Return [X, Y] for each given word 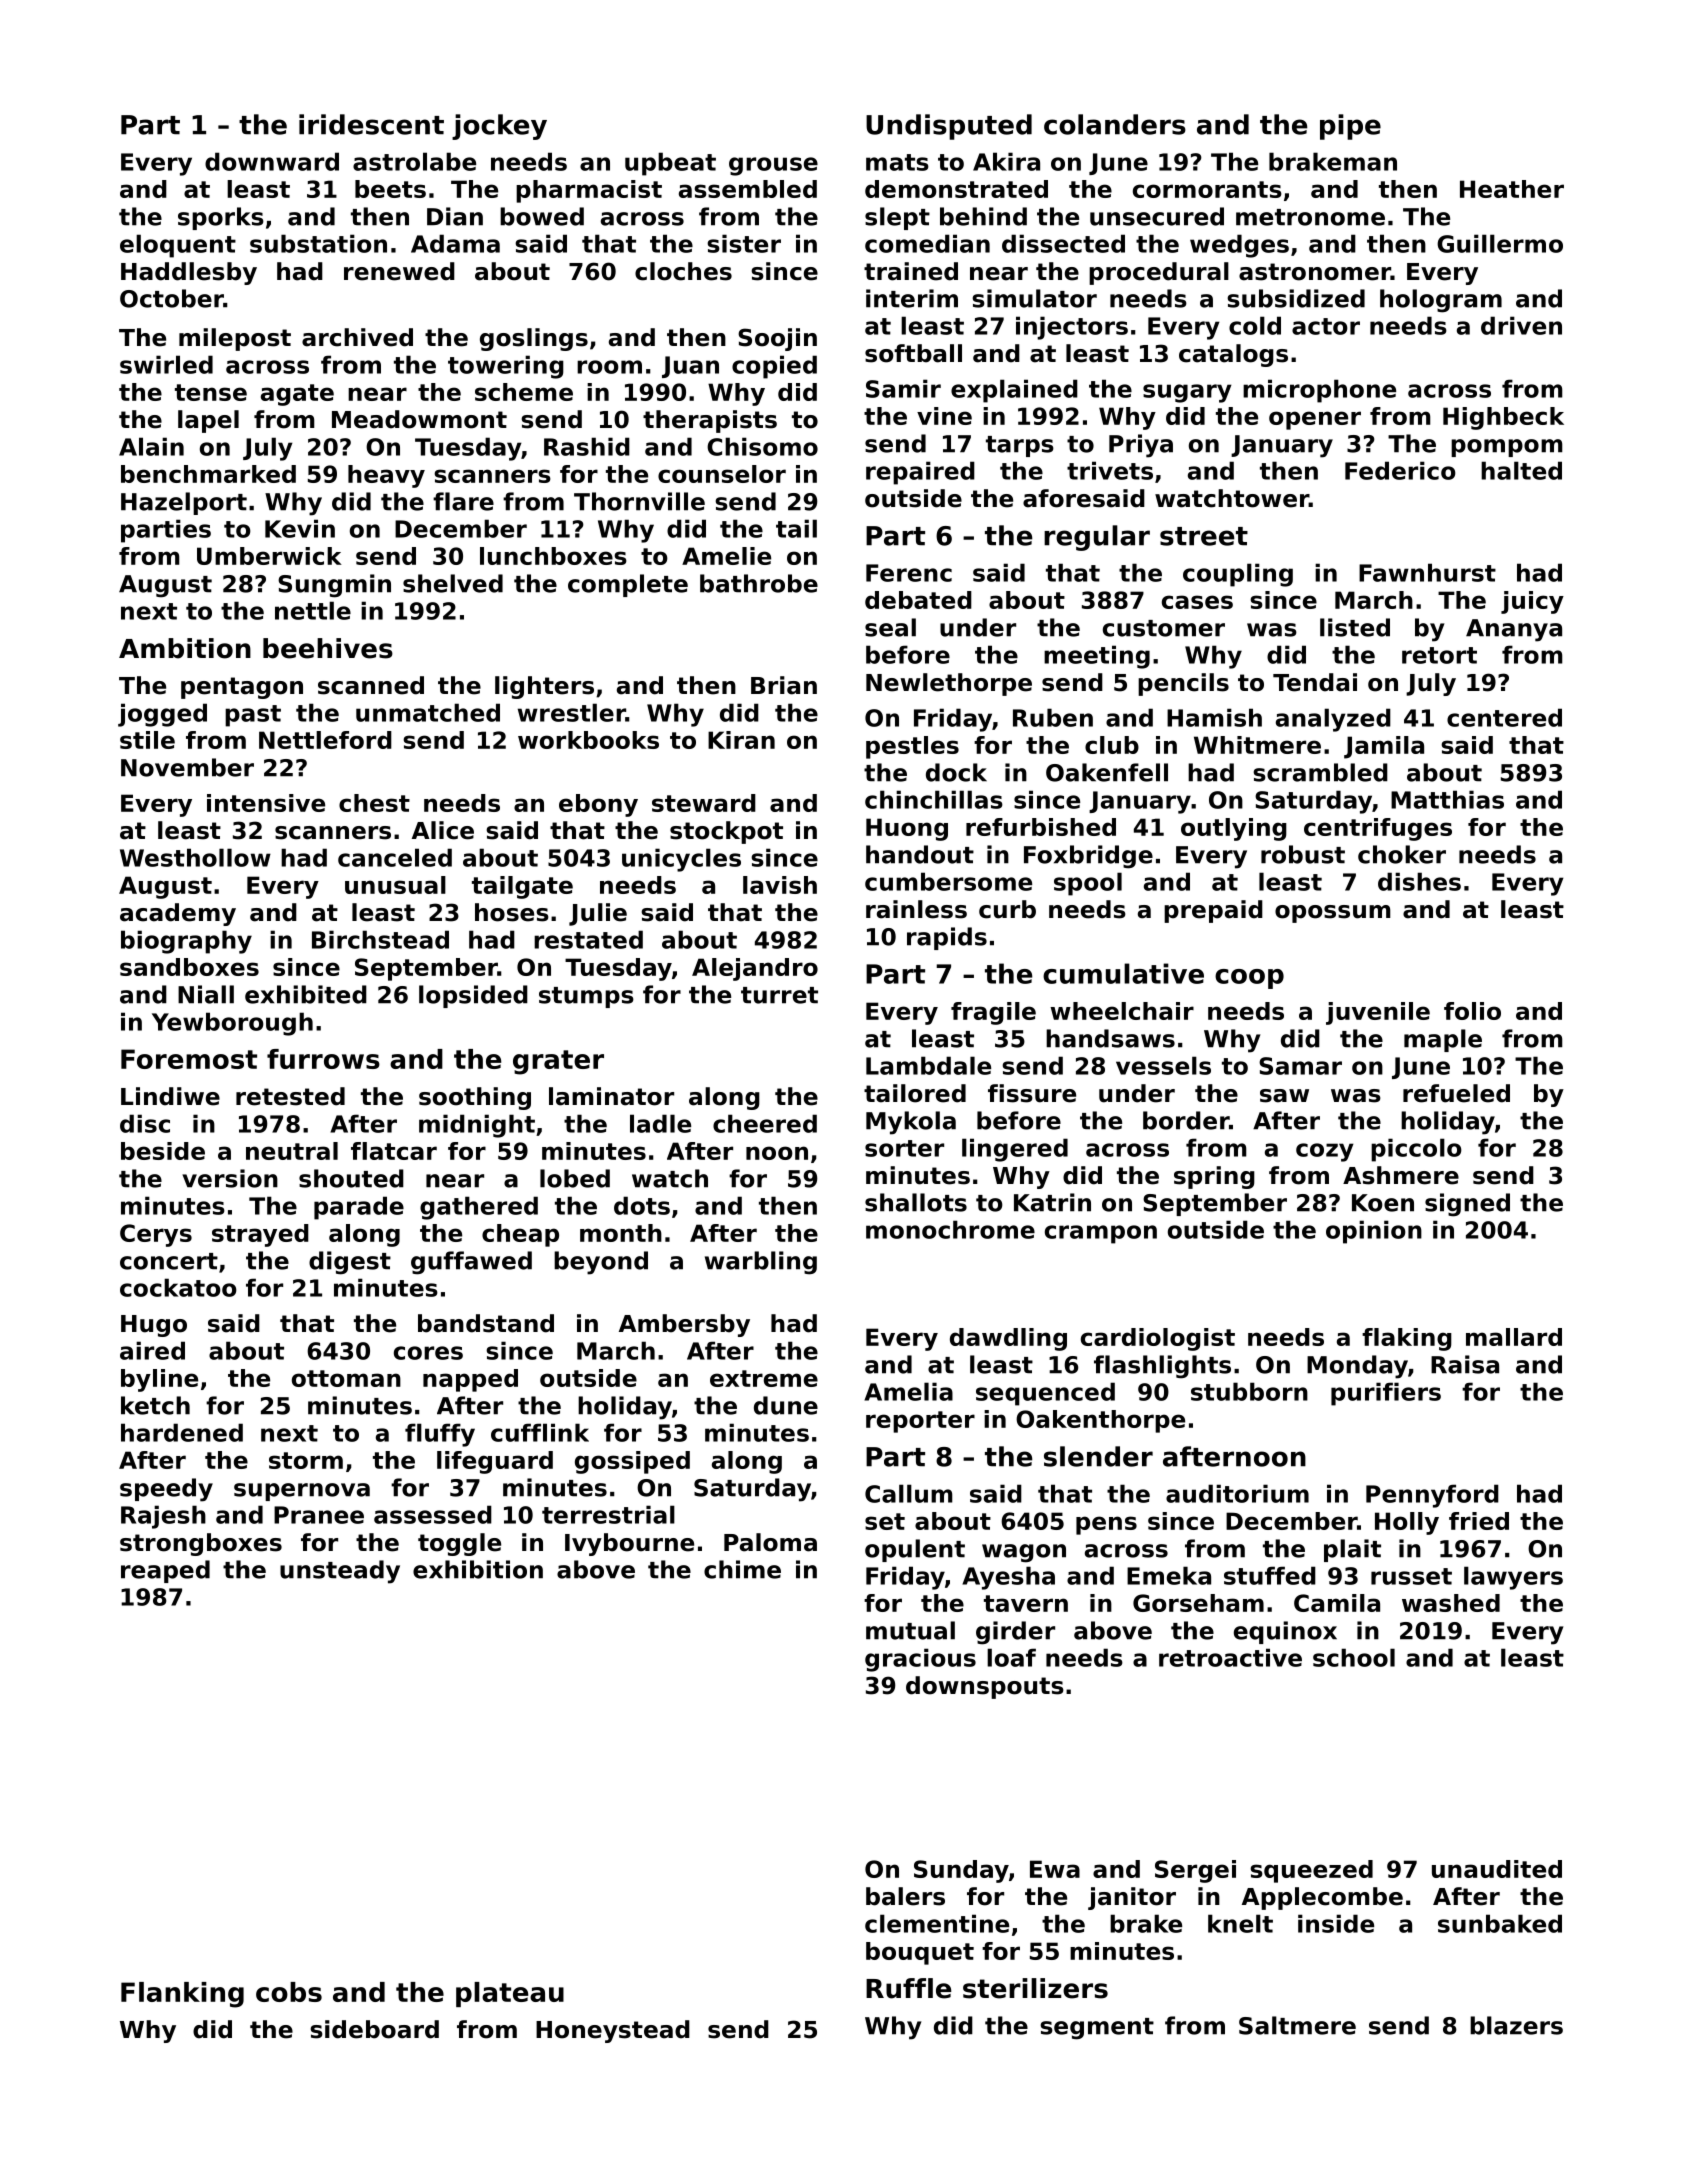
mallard [1514, 1337]
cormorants [1207, 189]
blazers [1516, 2025]
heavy [386, 476]
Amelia [908, 1391]
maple [1443, 1040]
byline [159, 1380]
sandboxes [189, 967]
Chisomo [762, 446]
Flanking [182, 1995]
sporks [221, 218]
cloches [683, 271]
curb [1007, 909]
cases [1197, 602]
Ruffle [909, 1988]
